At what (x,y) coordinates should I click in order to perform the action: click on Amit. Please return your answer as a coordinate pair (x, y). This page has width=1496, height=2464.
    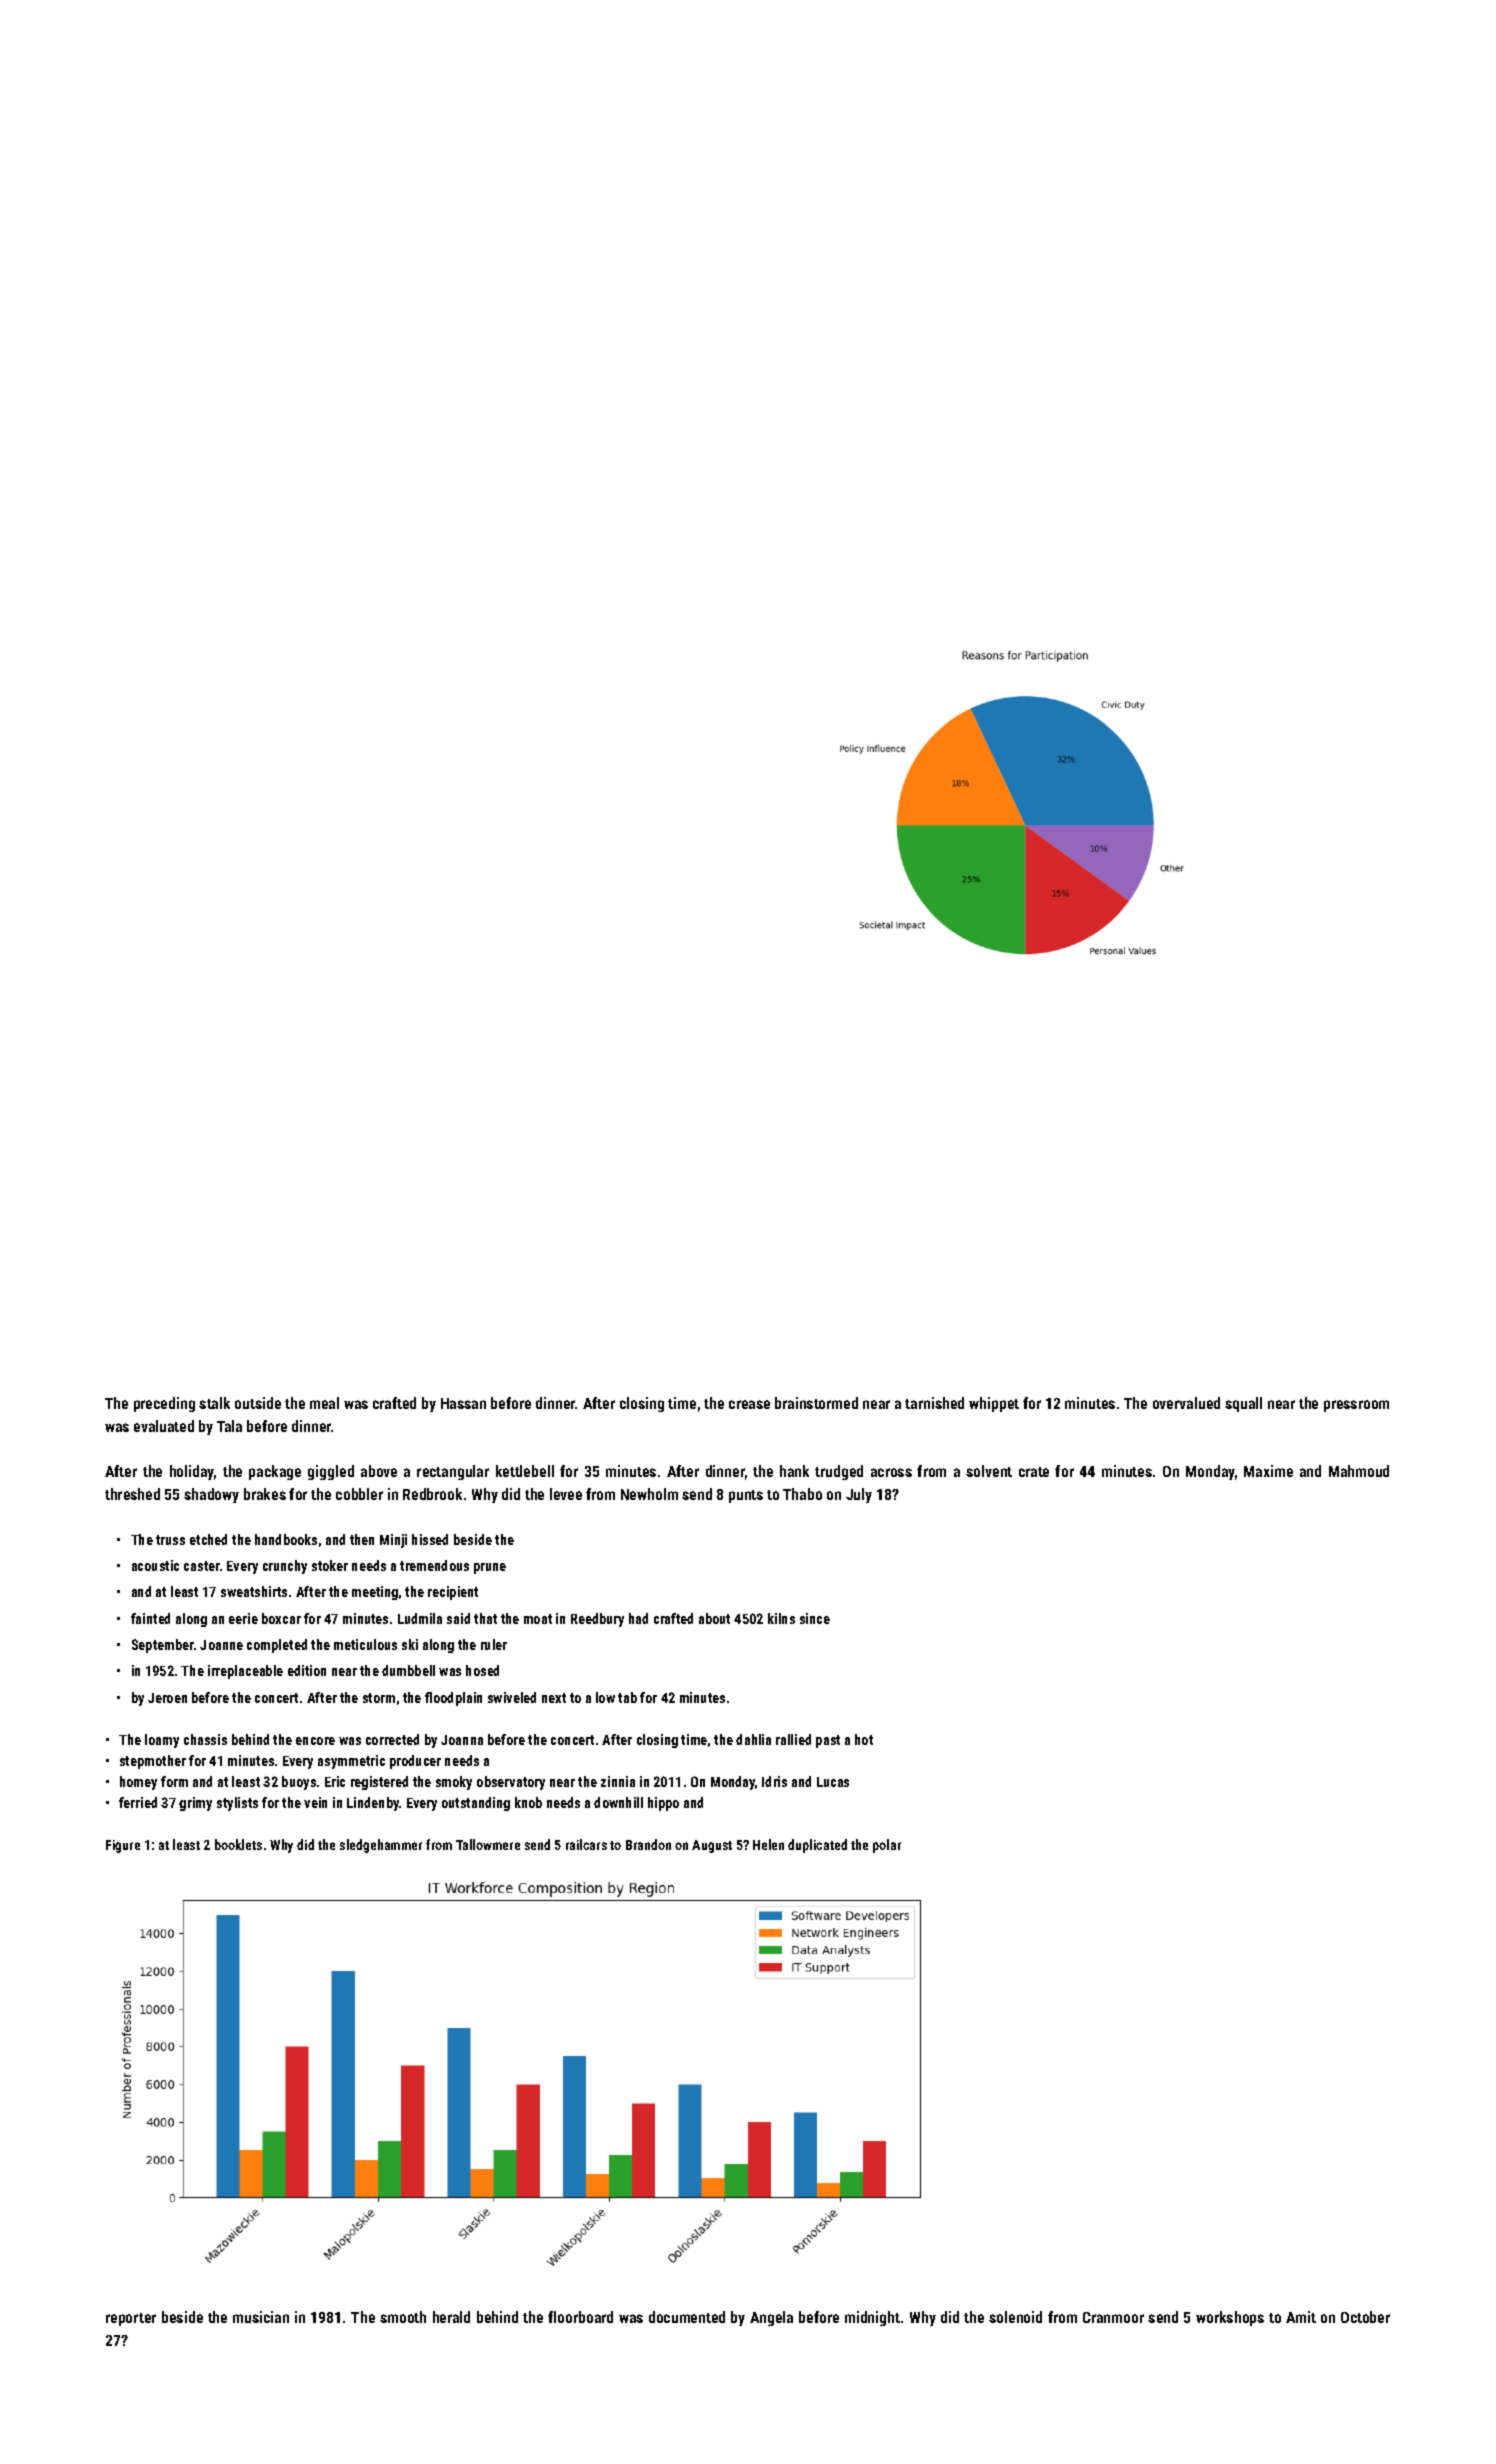
    Looking at the image, I should click on (1301, 2317).
